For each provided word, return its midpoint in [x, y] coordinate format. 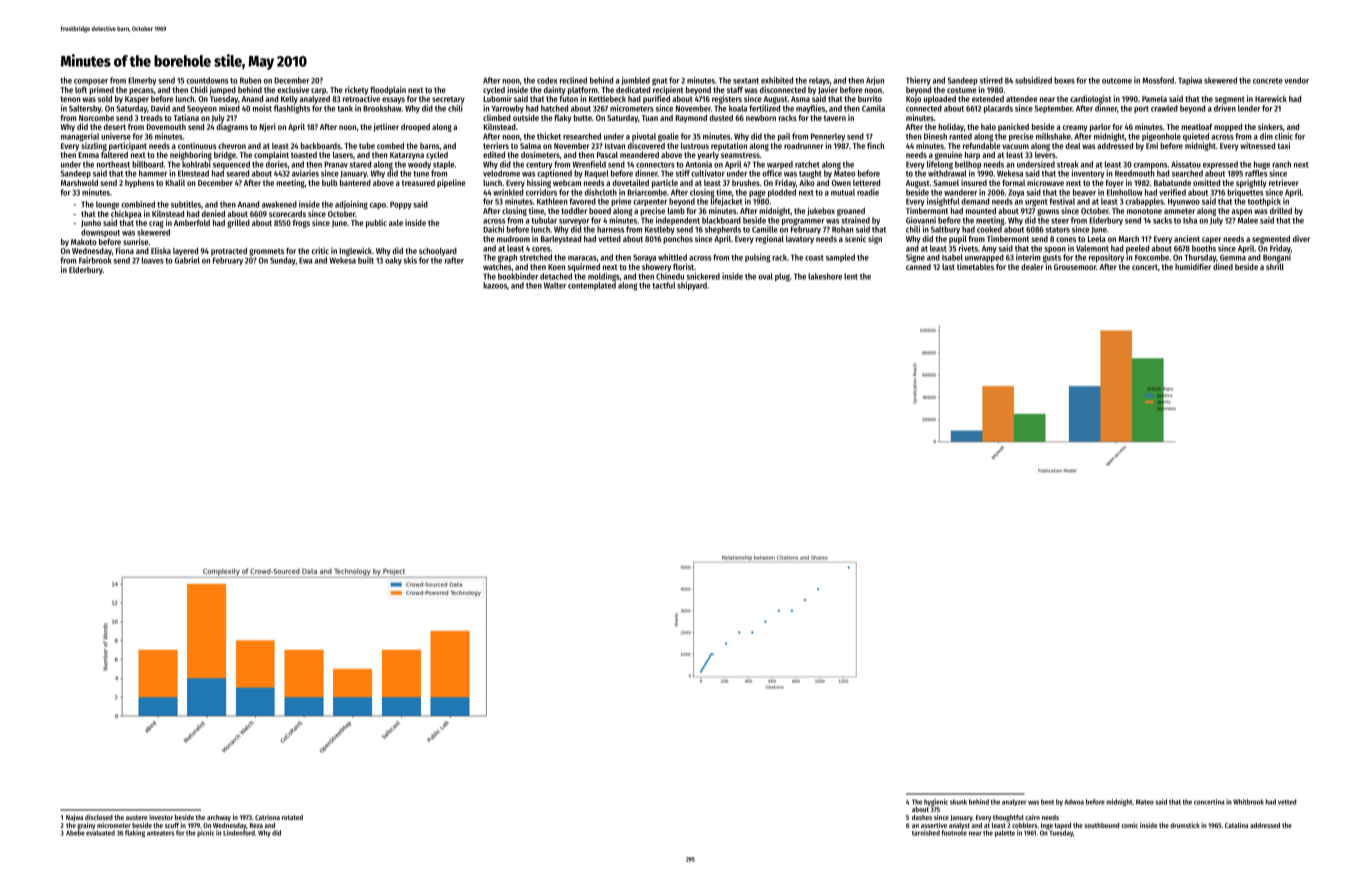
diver [1301, 238]
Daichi [493, 229]
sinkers [1270, 126]
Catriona [267, 817]
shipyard [692, 286]
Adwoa [1074, 802]
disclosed [99, 817]
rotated [292, 817]
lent [851, 276]
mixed [229, 108]
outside [526, 117]
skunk [958, 802]
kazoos [495, 285]
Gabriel [187, 260]
